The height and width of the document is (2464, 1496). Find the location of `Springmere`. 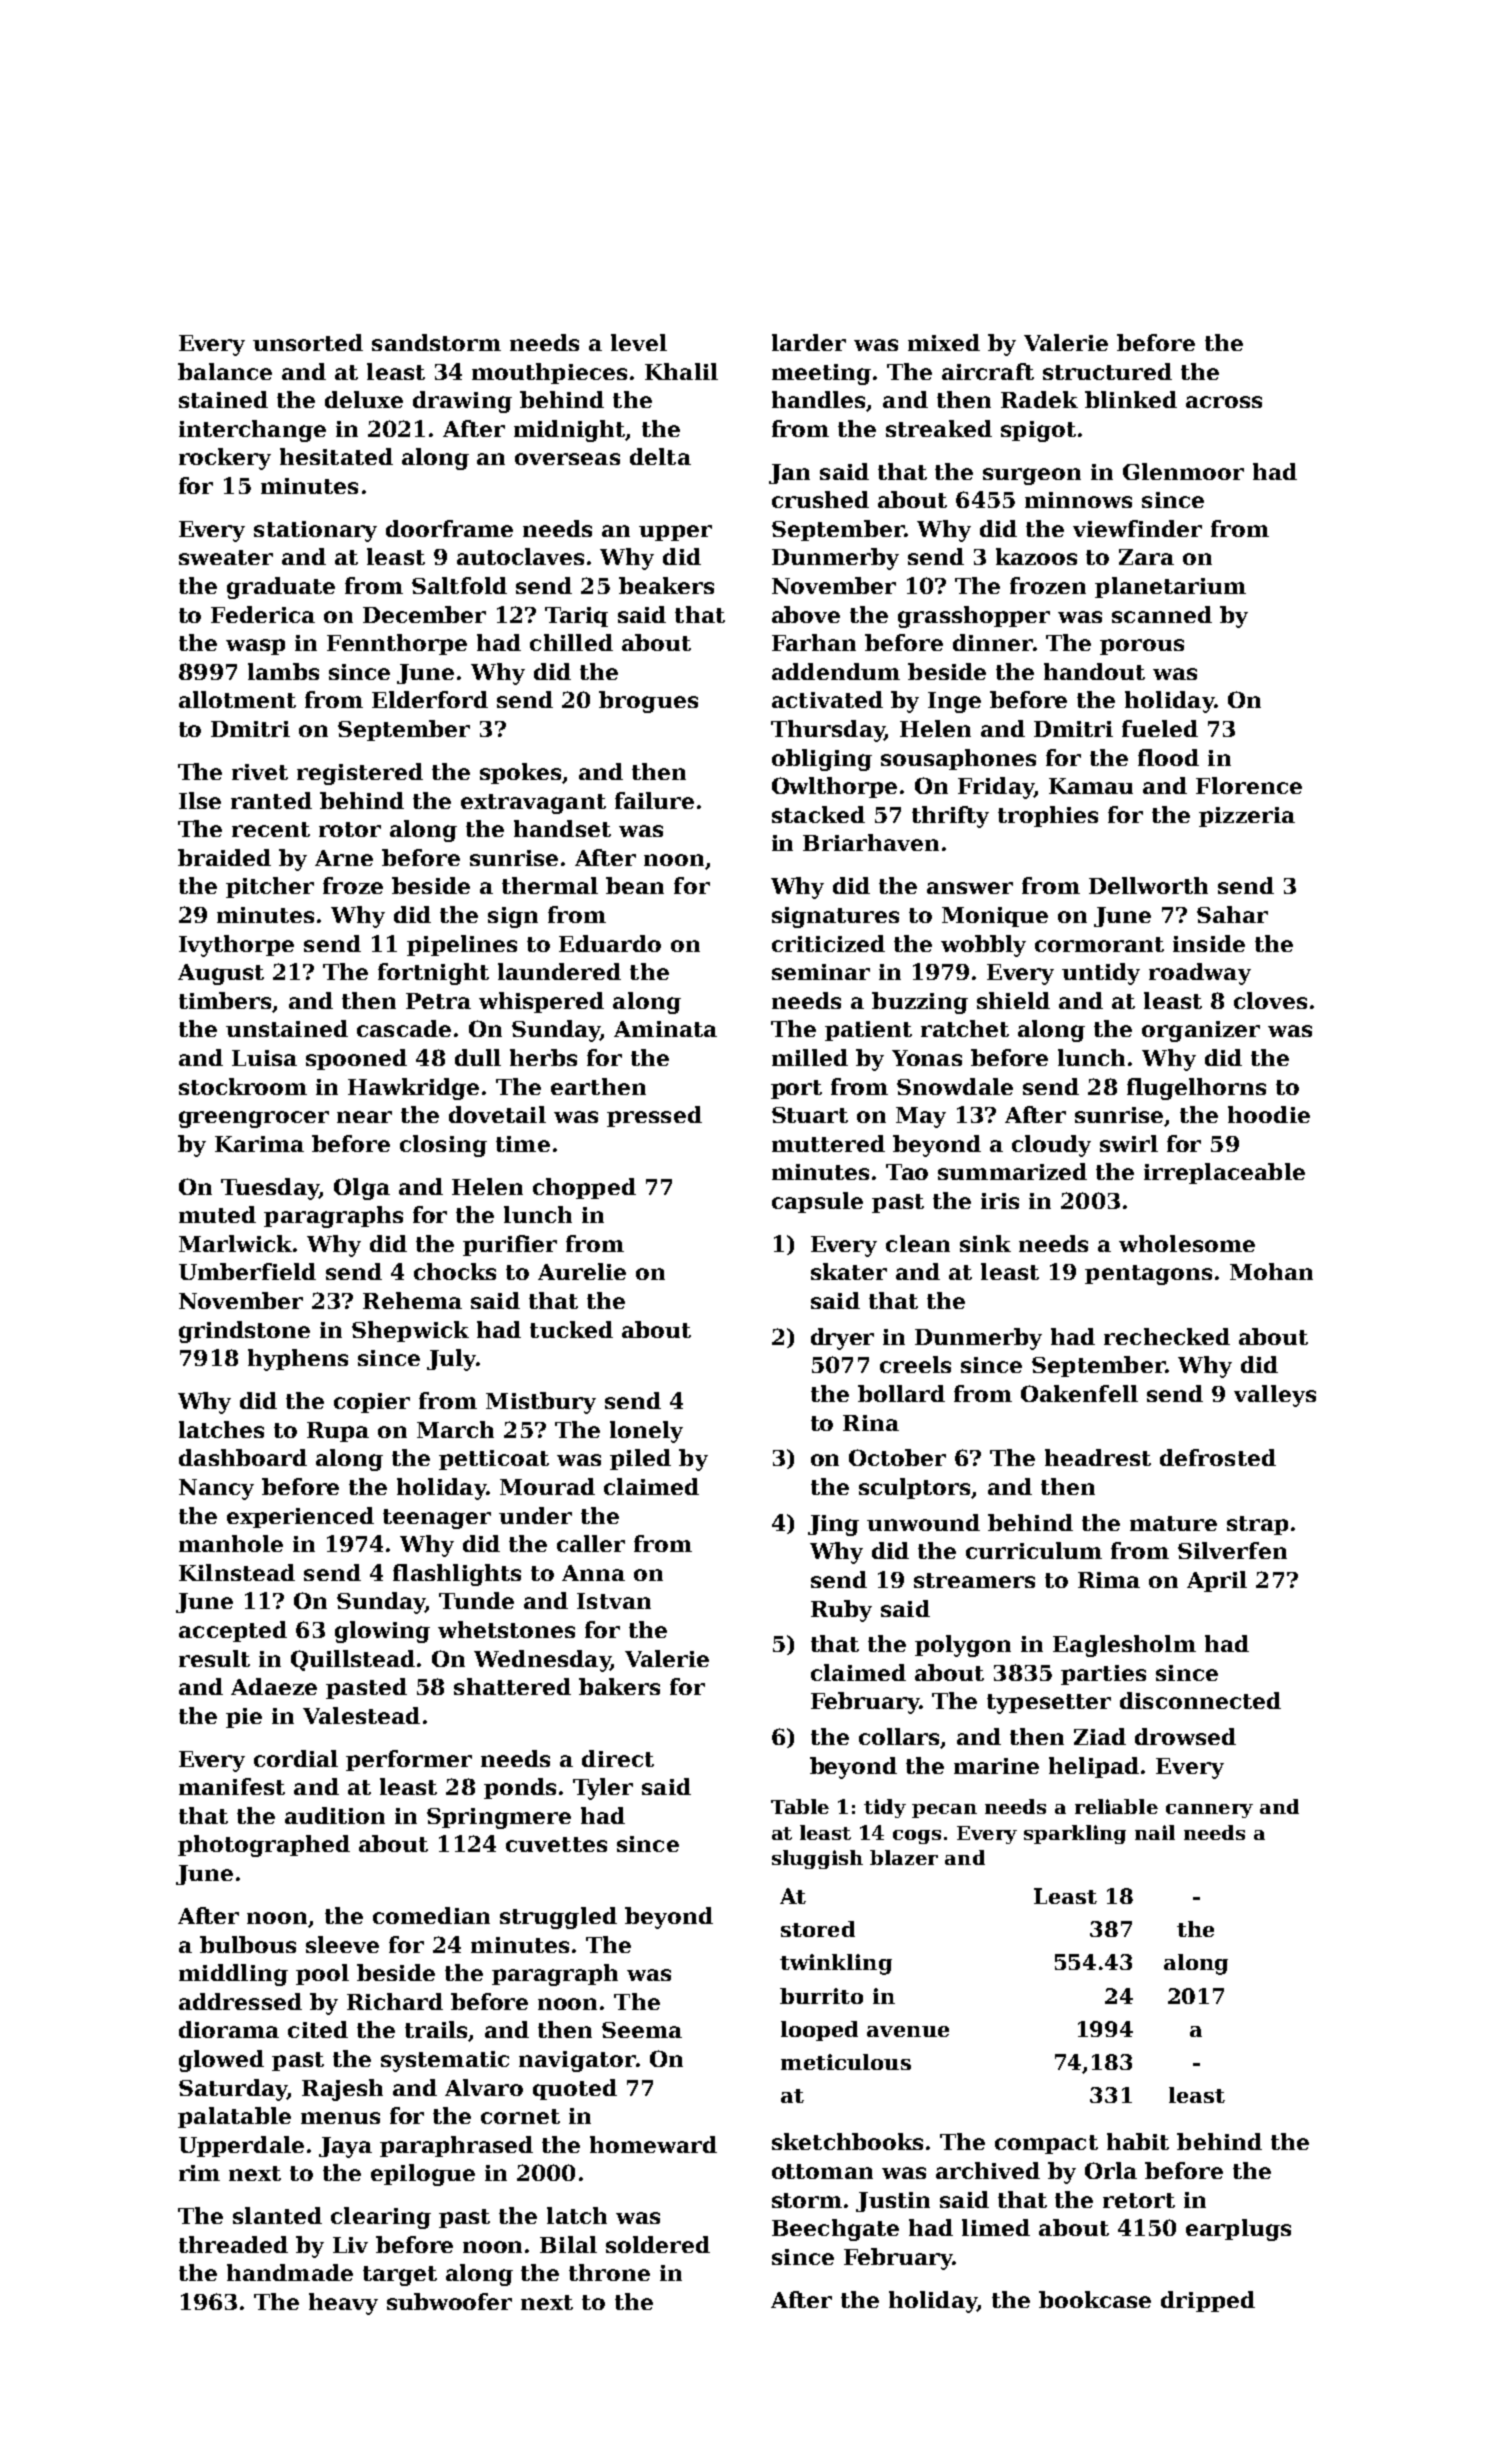

Springmere is located at coordinates (499, 1818).
